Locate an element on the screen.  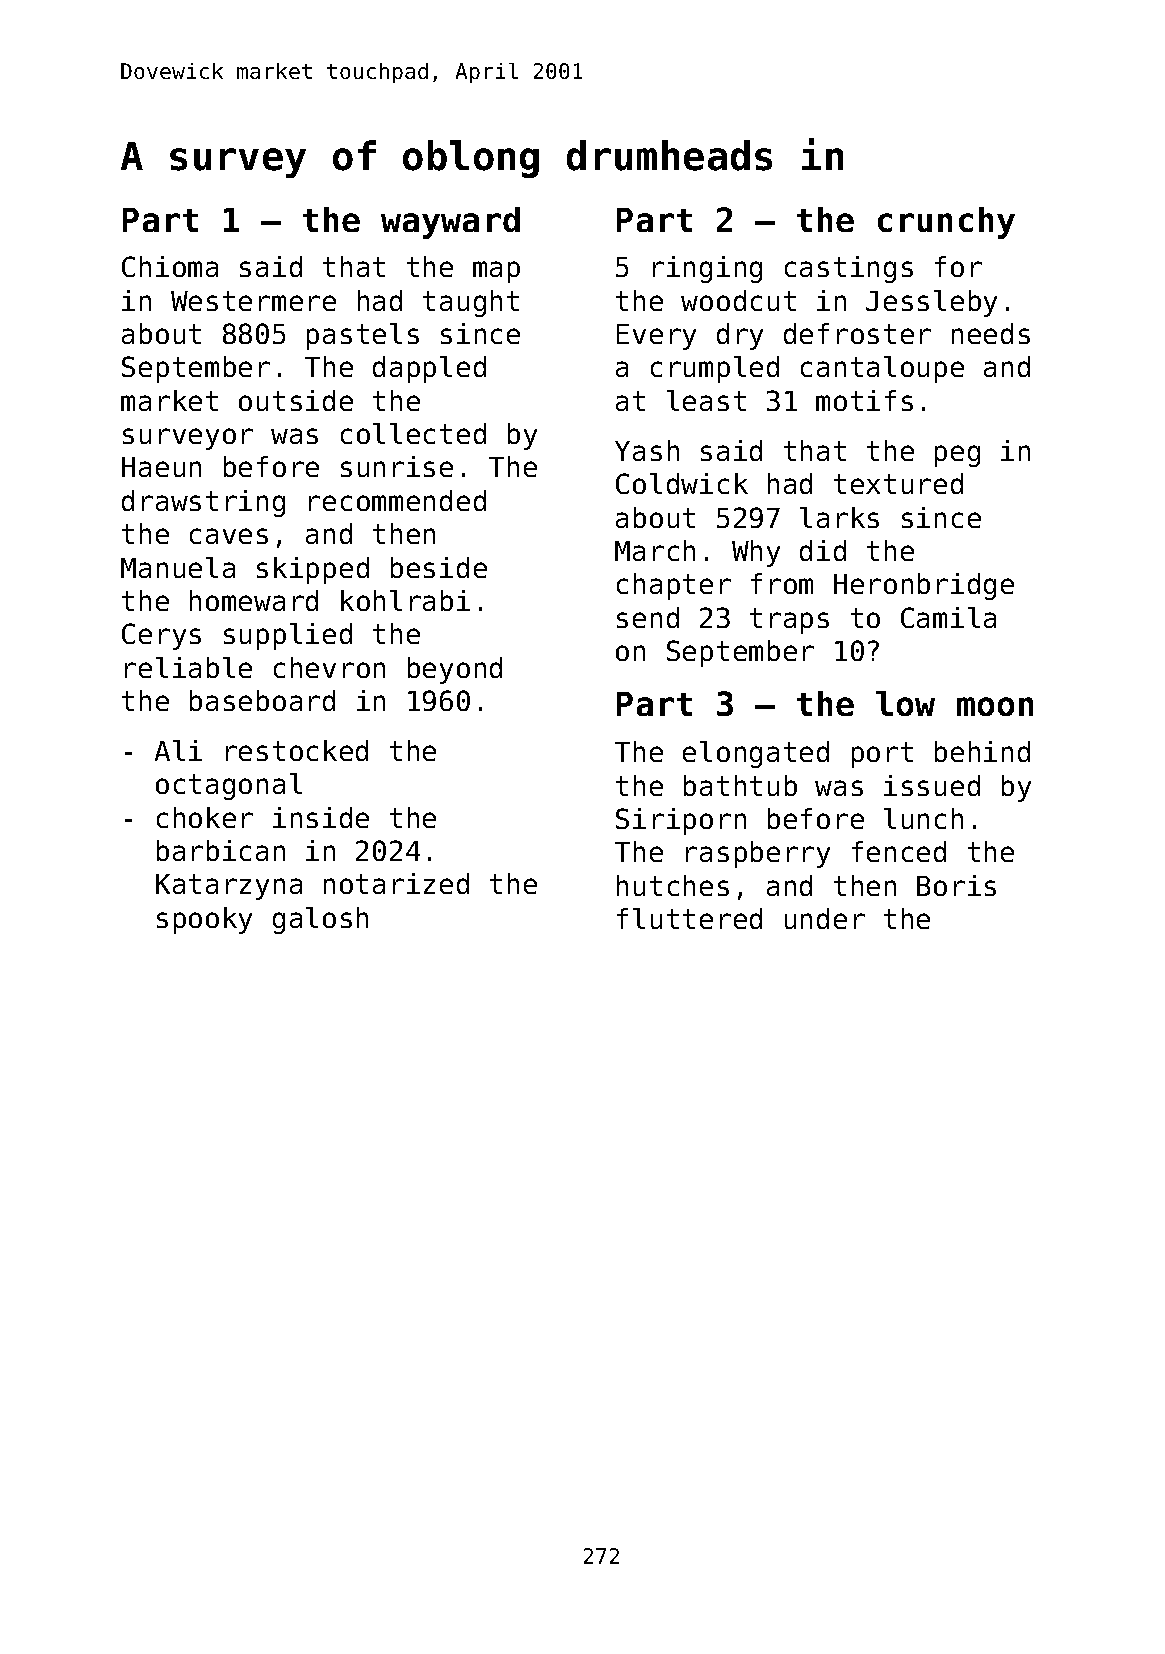
low is located at coordinates (905, 703).
